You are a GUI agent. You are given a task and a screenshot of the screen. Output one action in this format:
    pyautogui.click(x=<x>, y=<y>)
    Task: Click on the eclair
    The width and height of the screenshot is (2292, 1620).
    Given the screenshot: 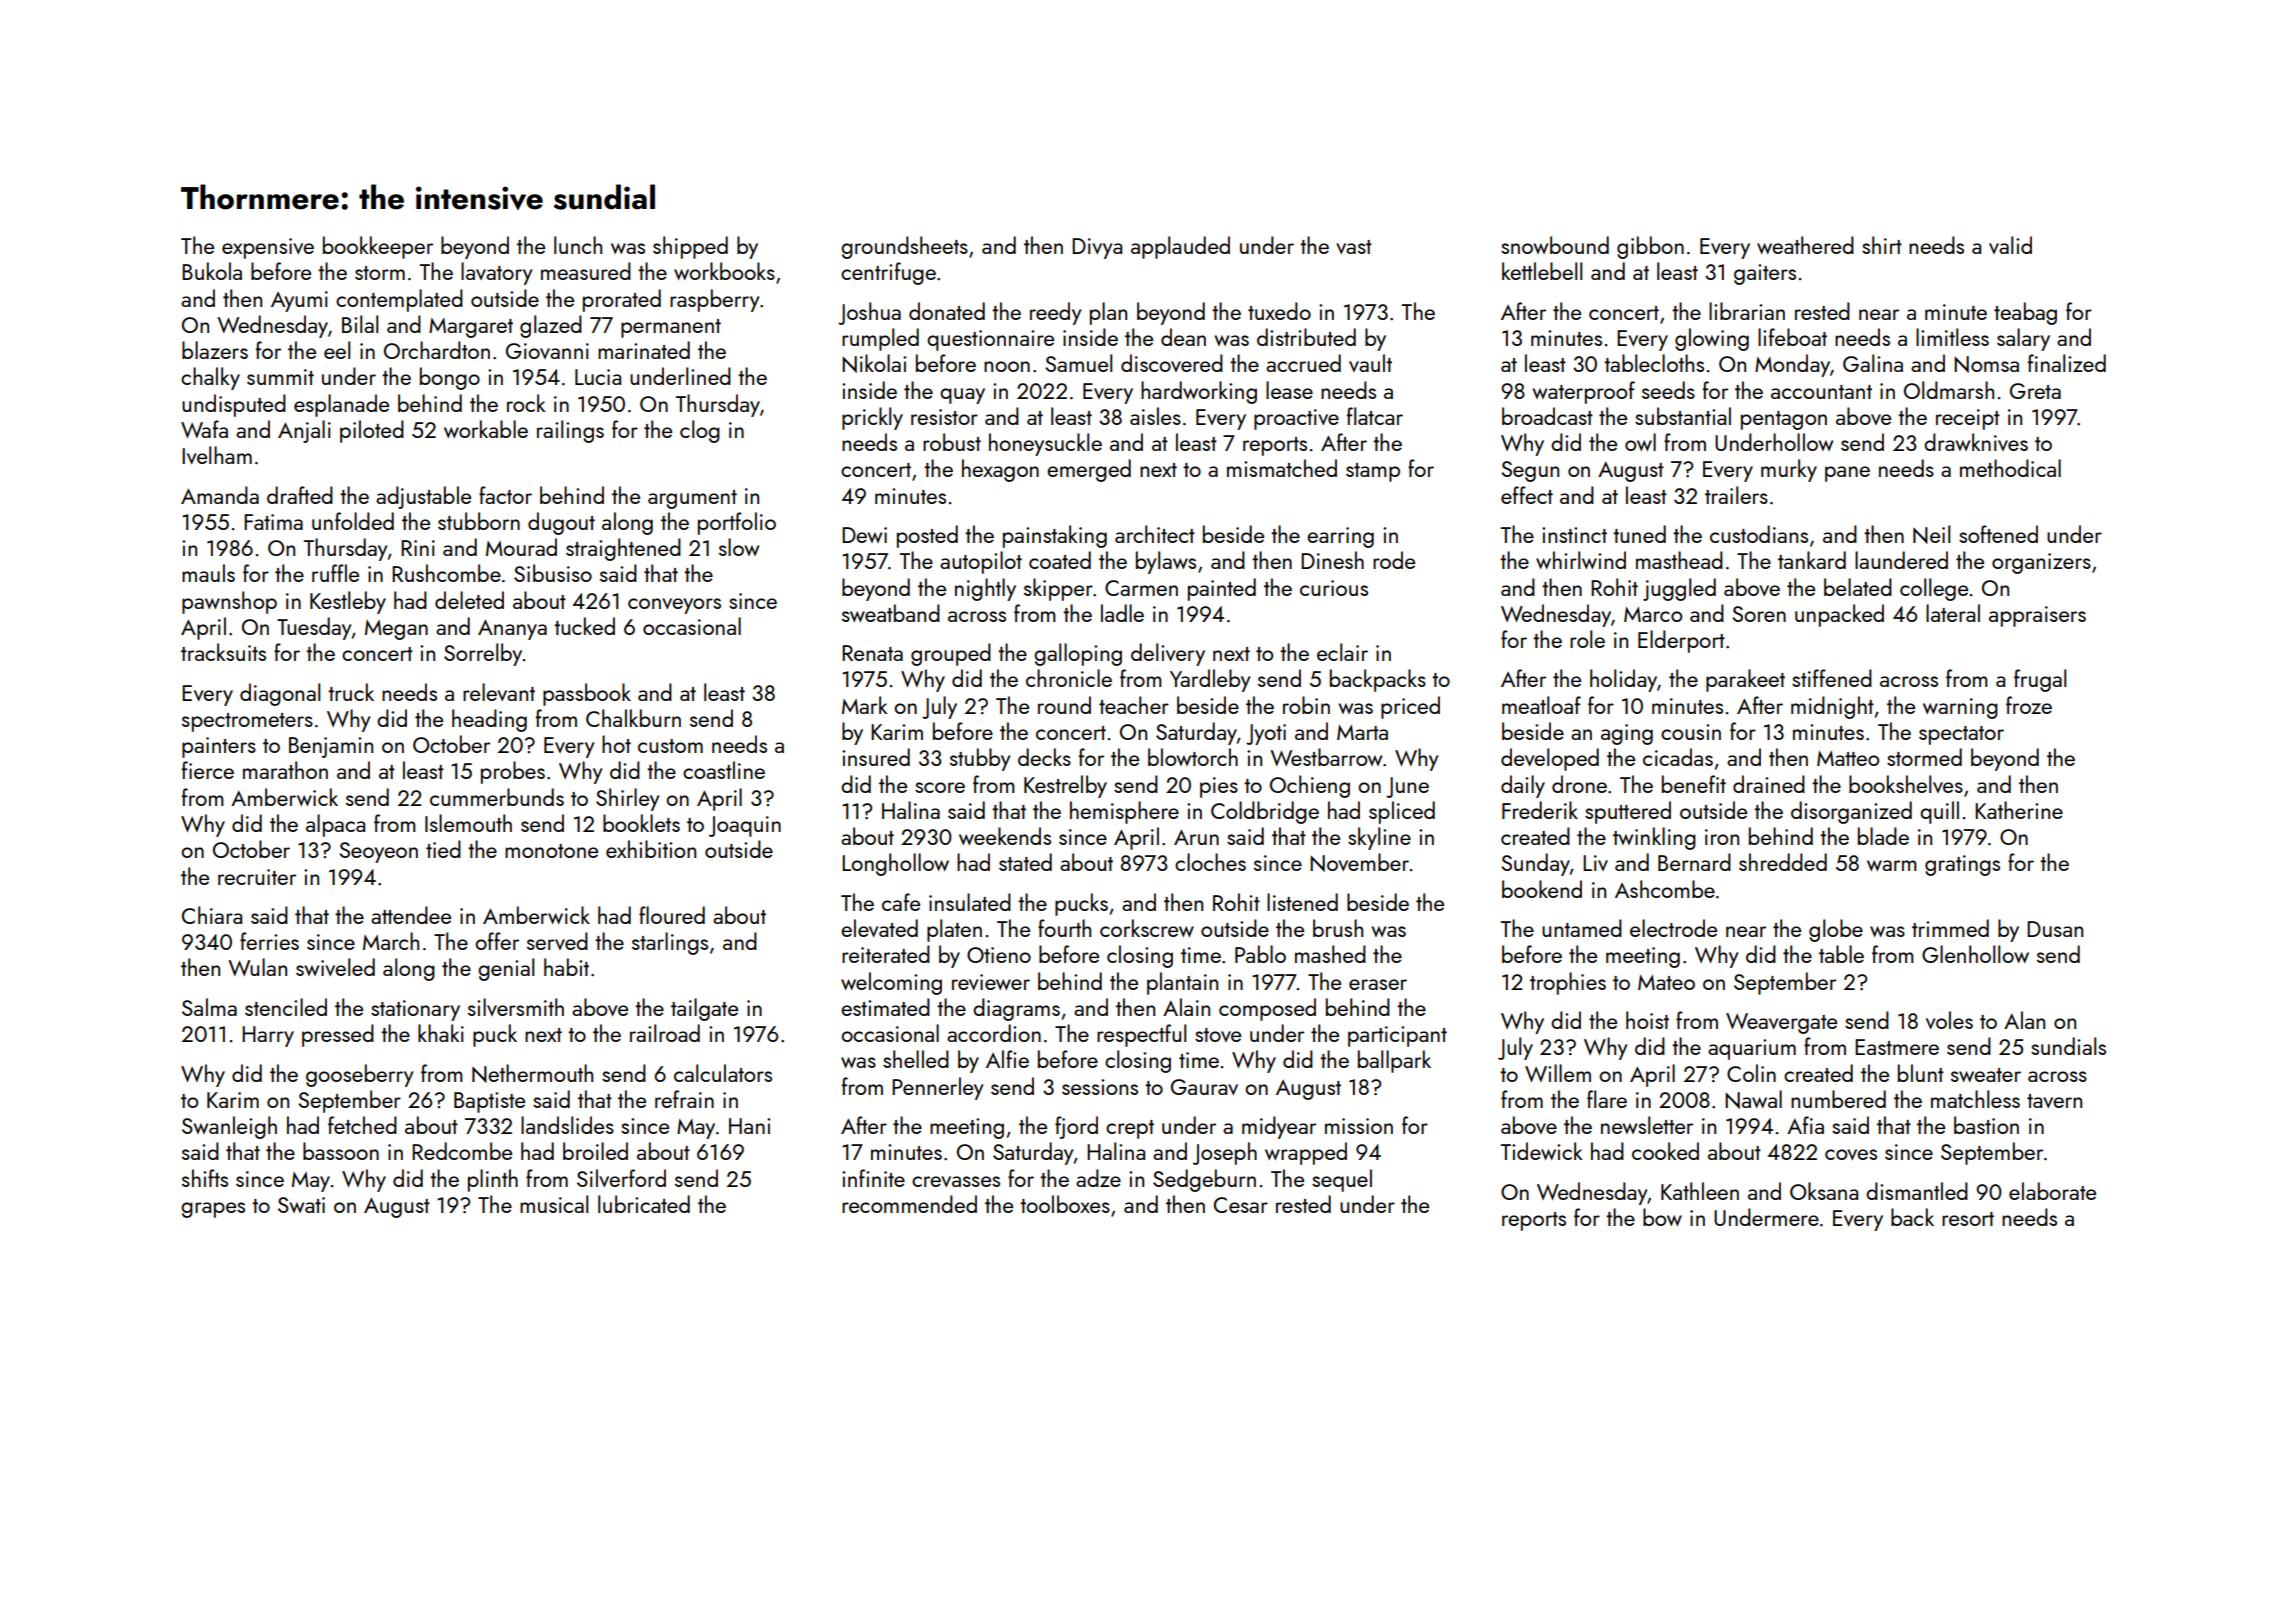 What is the action you would take?
    pyautogui.click(x=1342, y=652)
